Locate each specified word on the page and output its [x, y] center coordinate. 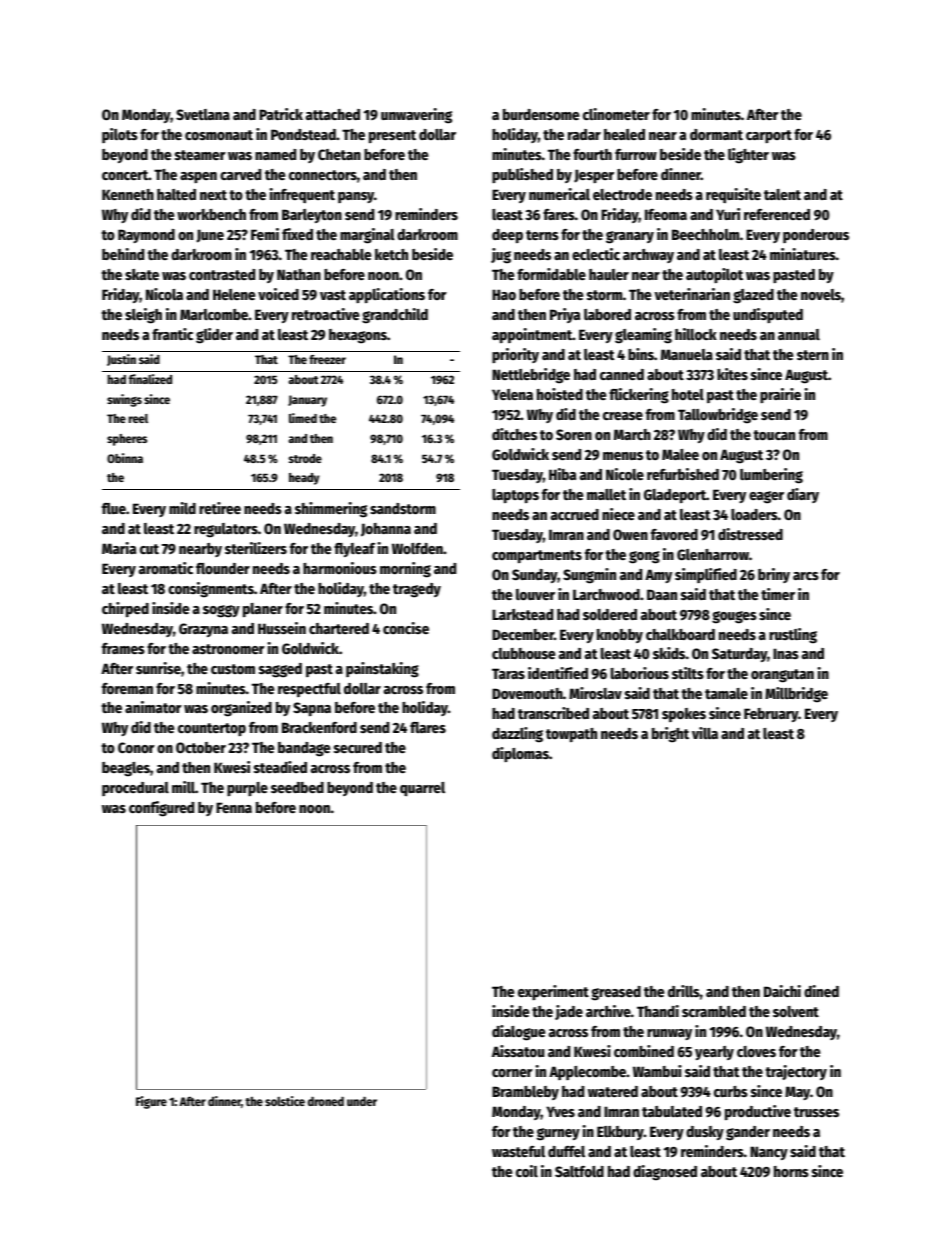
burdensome [541, 114]
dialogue [518, 1033]
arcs [806, 576]
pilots [120, 135]
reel [138, 418]
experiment [553, 992]
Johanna [386, 530]
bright [670, 735]
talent [782, 194]
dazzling [517, 735]
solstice [285, 1101]
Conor [136, 747]
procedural [135, 789]
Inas [786, 653]
